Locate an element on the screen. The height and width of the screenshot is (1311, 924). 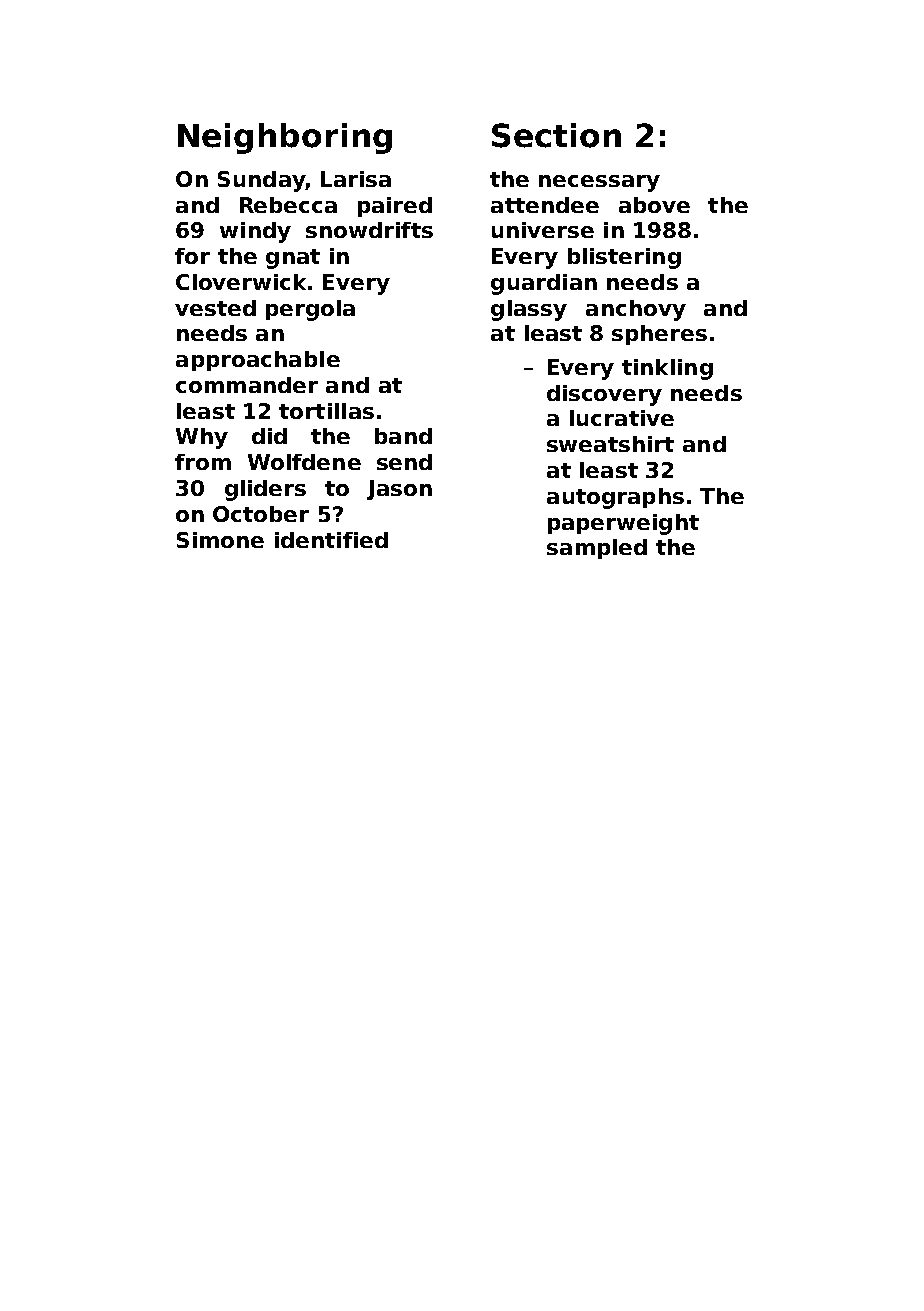
windy is located at coordinates (255, 232).
